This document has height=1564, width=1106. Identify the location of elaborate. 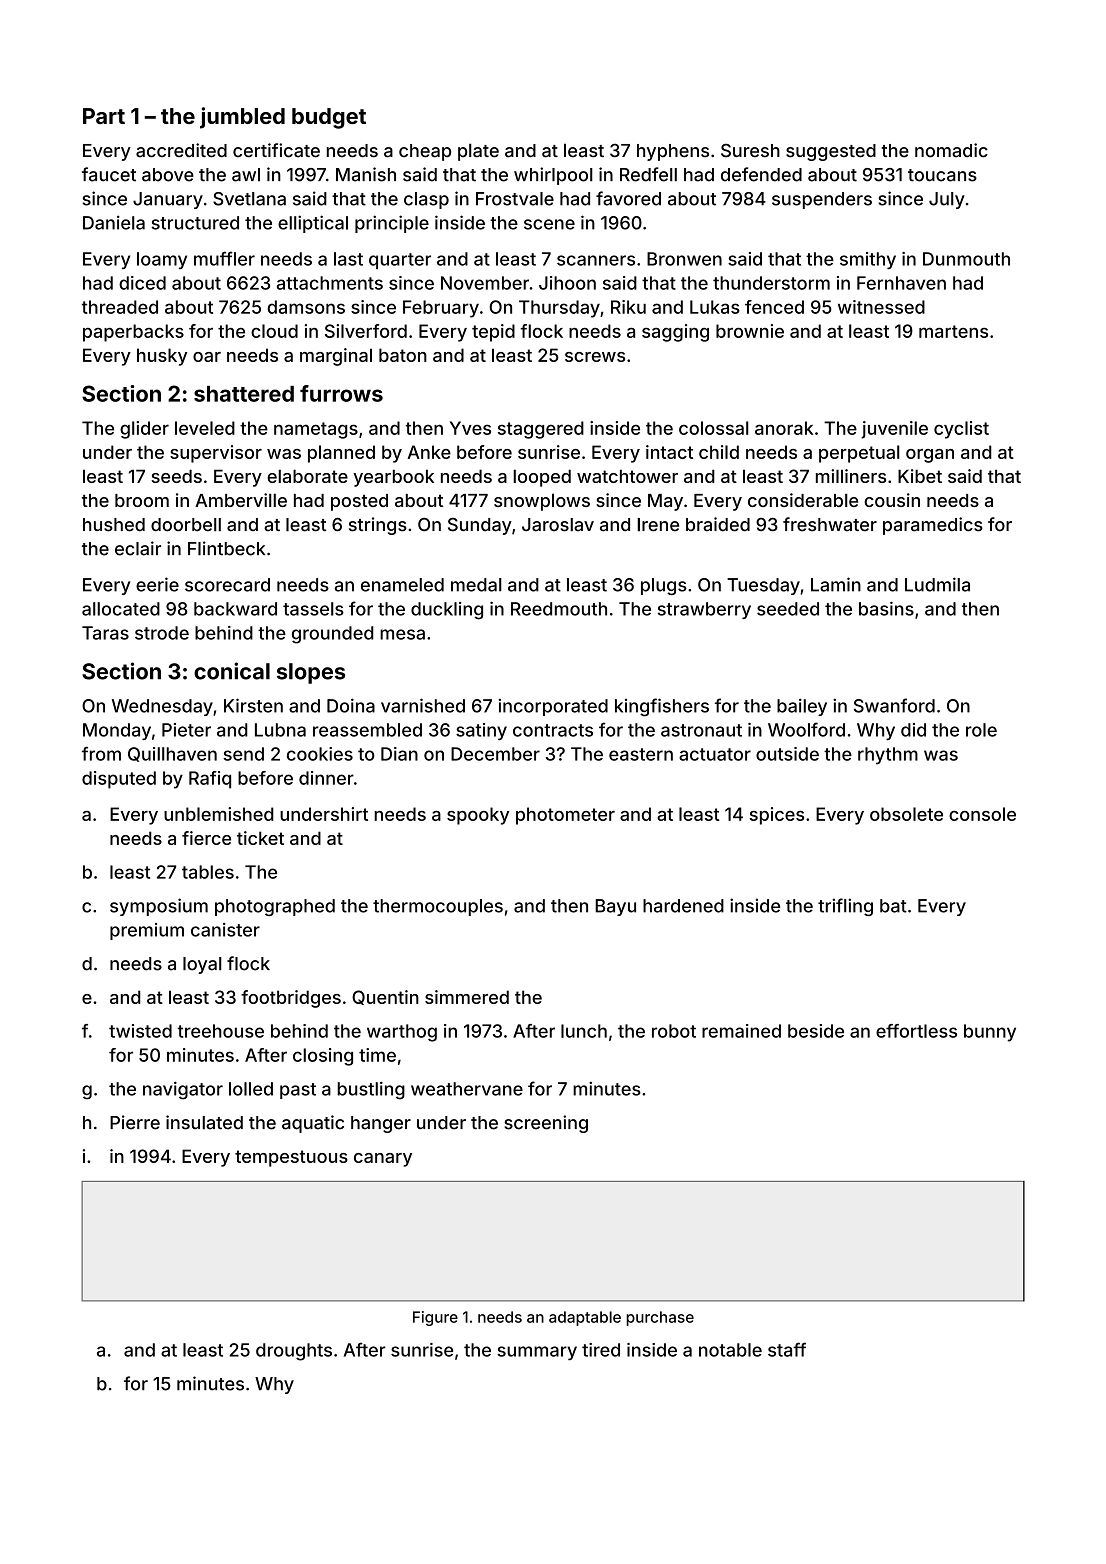
(307, 476).
